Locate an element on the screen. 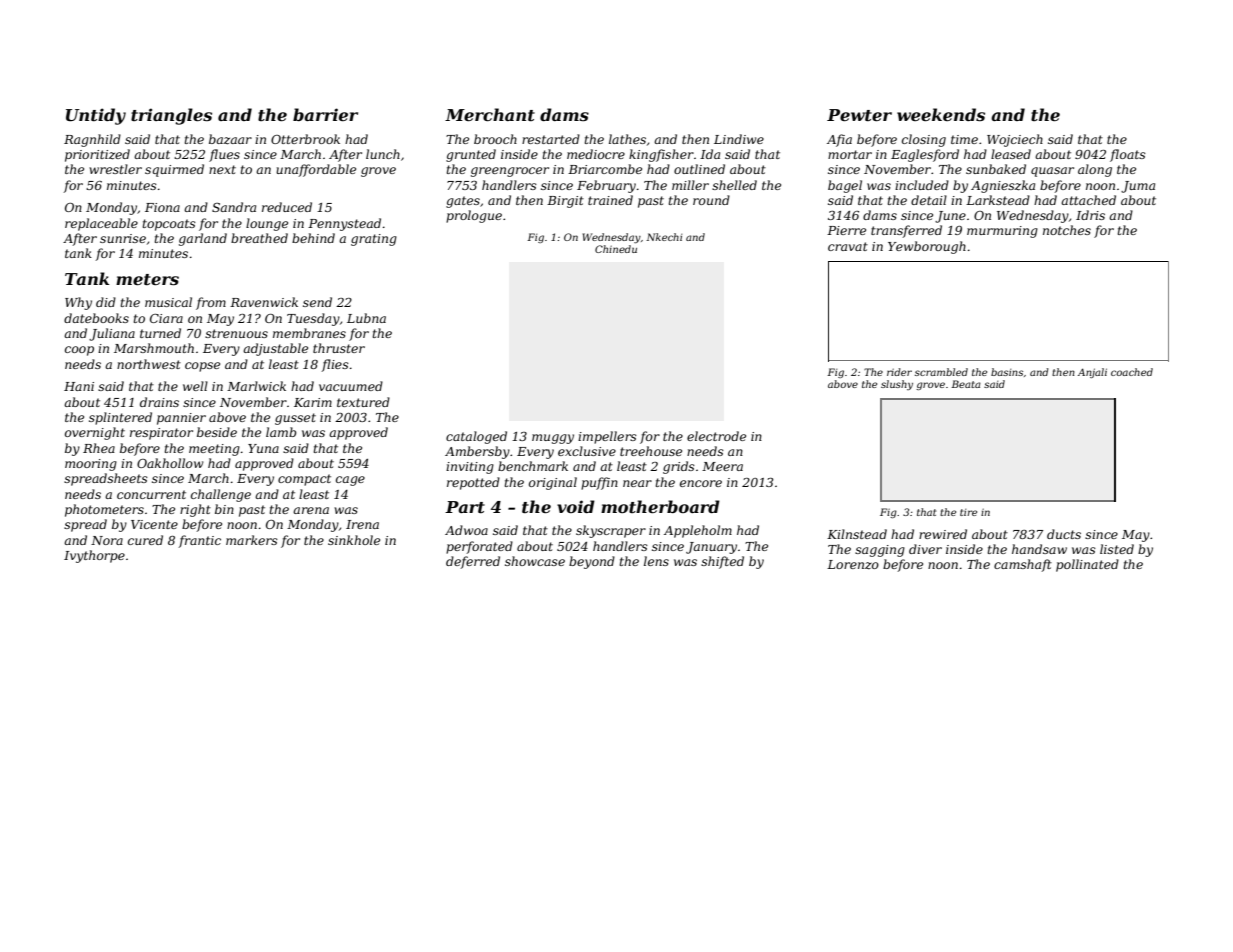  Lubna is located at coordinates (366, 318).
